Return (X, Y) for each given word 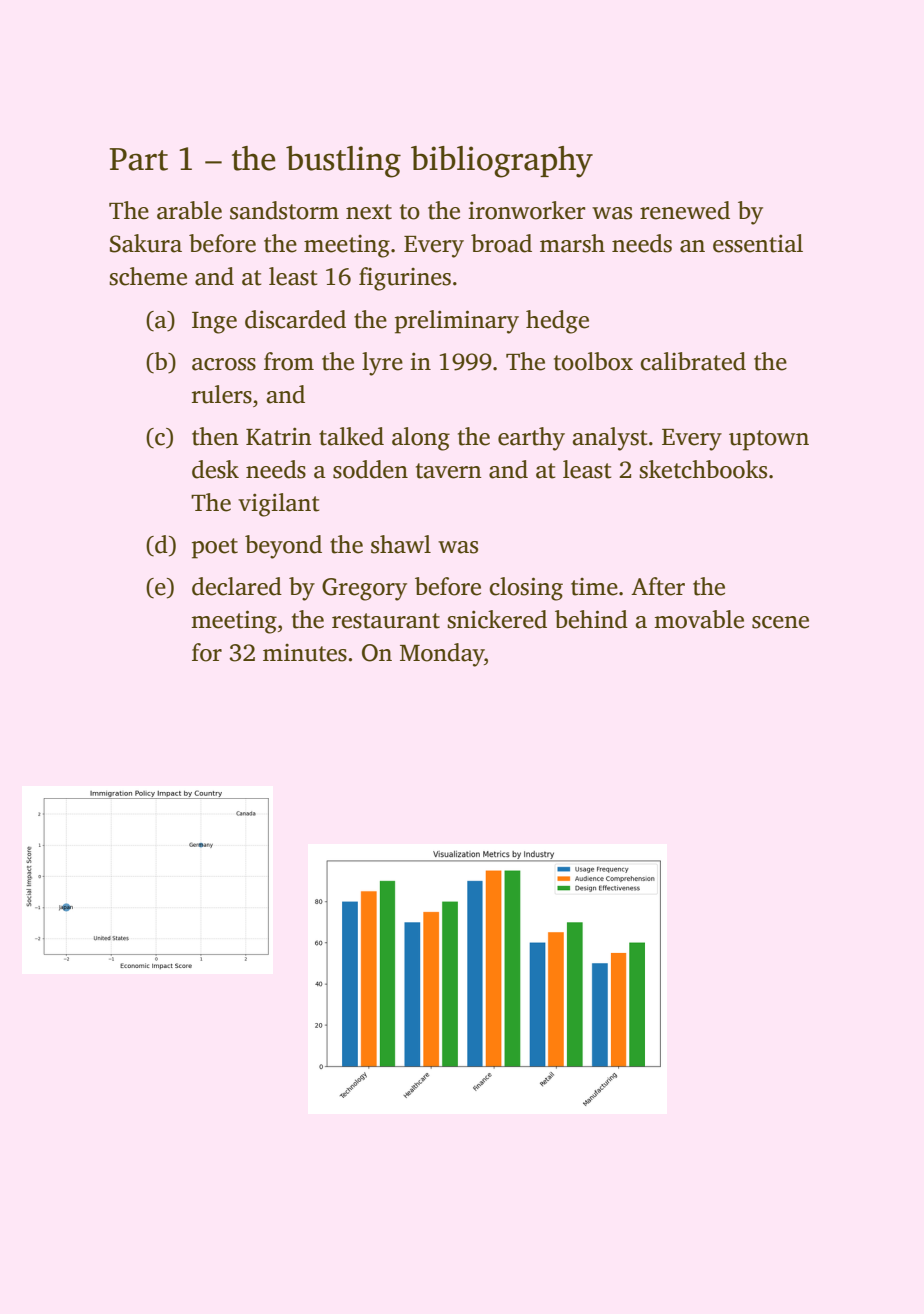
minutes (305, 653)
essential (758, 243)
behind (591, 619)
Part (139, 159)
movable (699, 619)
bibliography (502, 162)
